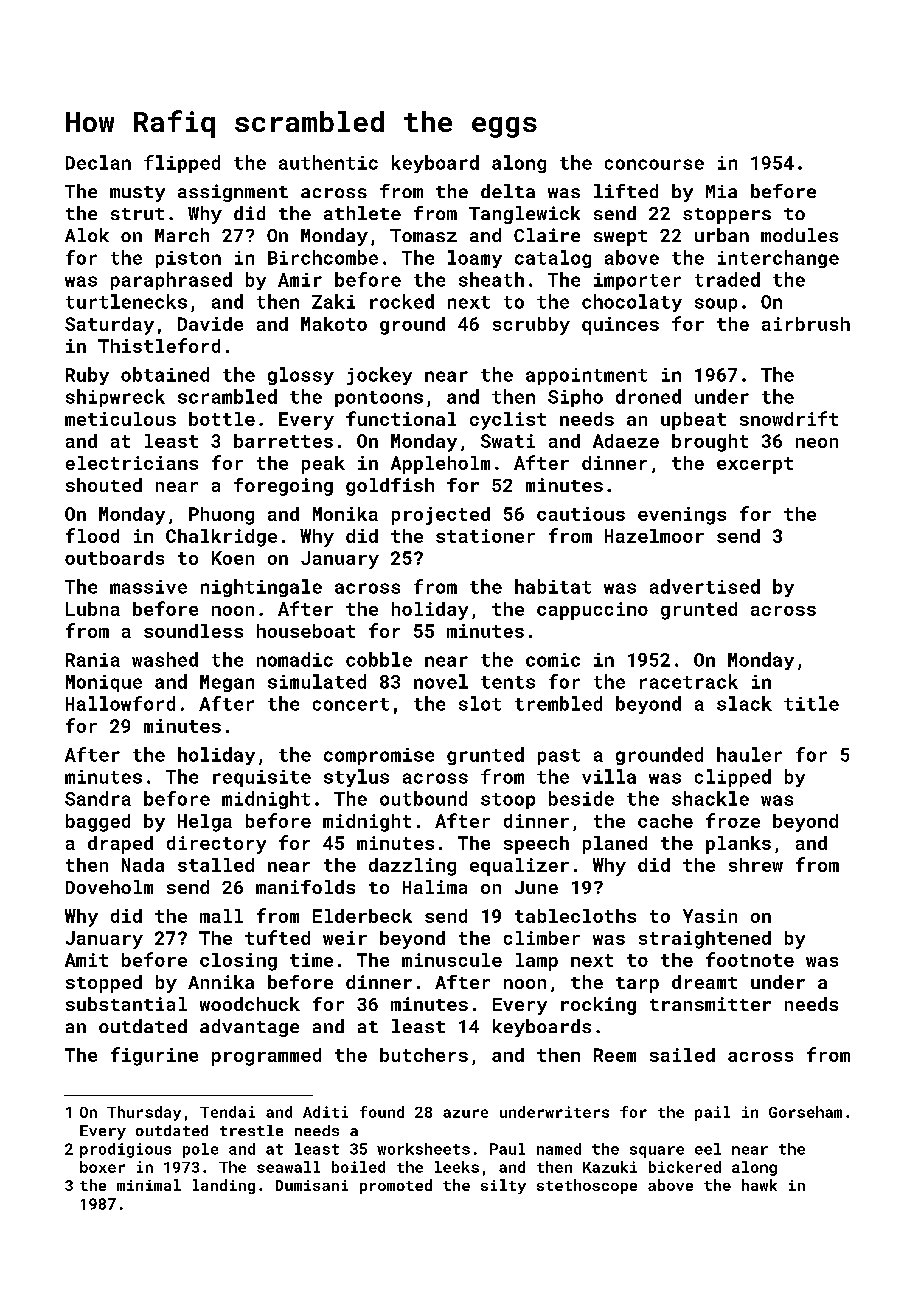 The image size is (924, 1311). Describe the element at coordinates (558, 703) in the screenshot. I see `trembled` at that location.
